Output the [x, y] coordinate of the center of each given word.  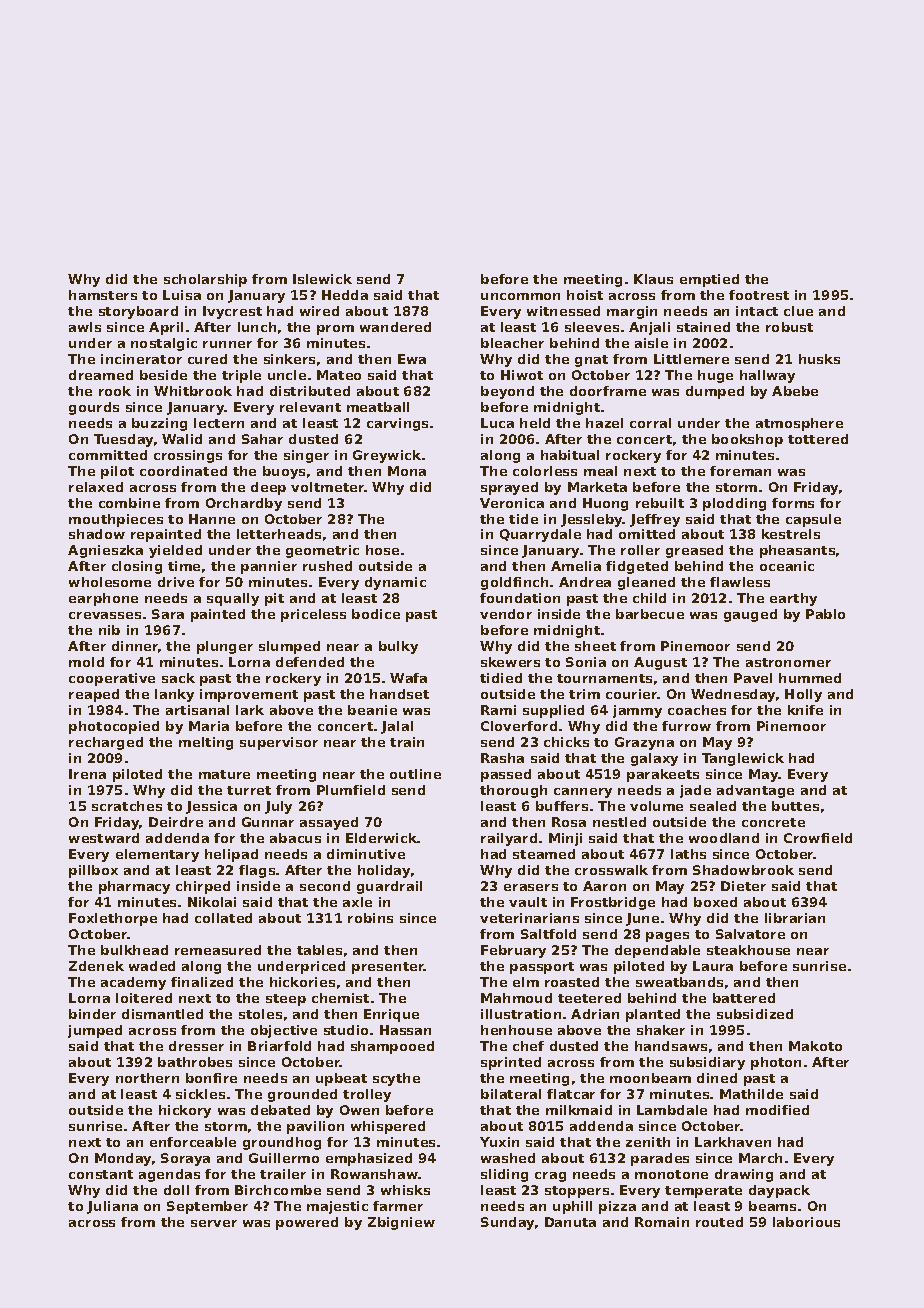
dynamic [395, 583]
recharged [106, 743]
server [214, 1223]
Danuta [570, 1222]
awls [85, 327]
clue [798, 311]
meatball [378, 407]
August [660, 663]
